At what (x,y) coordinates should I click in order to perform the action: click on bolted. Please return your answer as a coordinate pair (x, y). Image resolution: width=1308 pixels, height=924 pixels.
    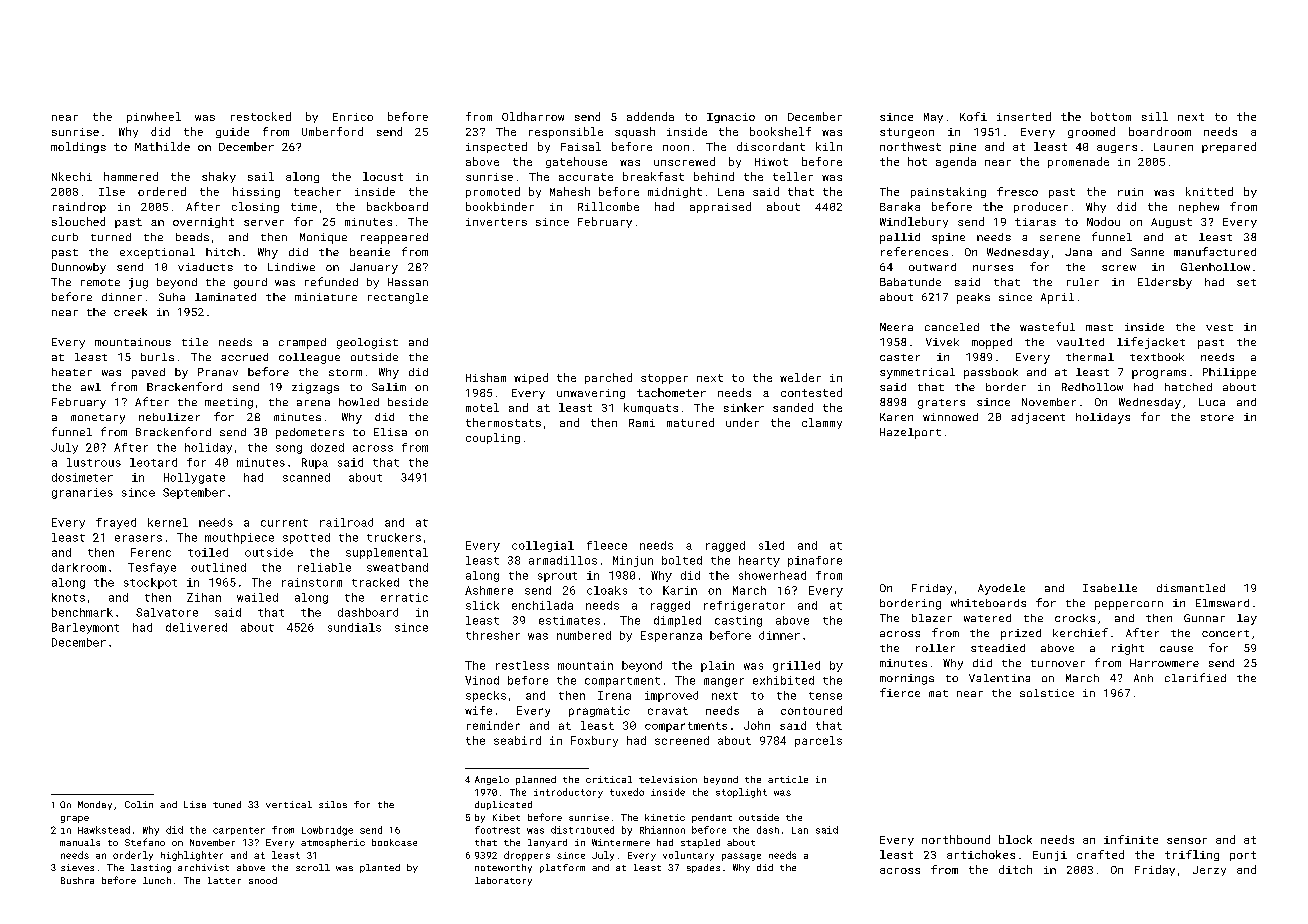
    Looking at the image, I should click on (682, 560).
